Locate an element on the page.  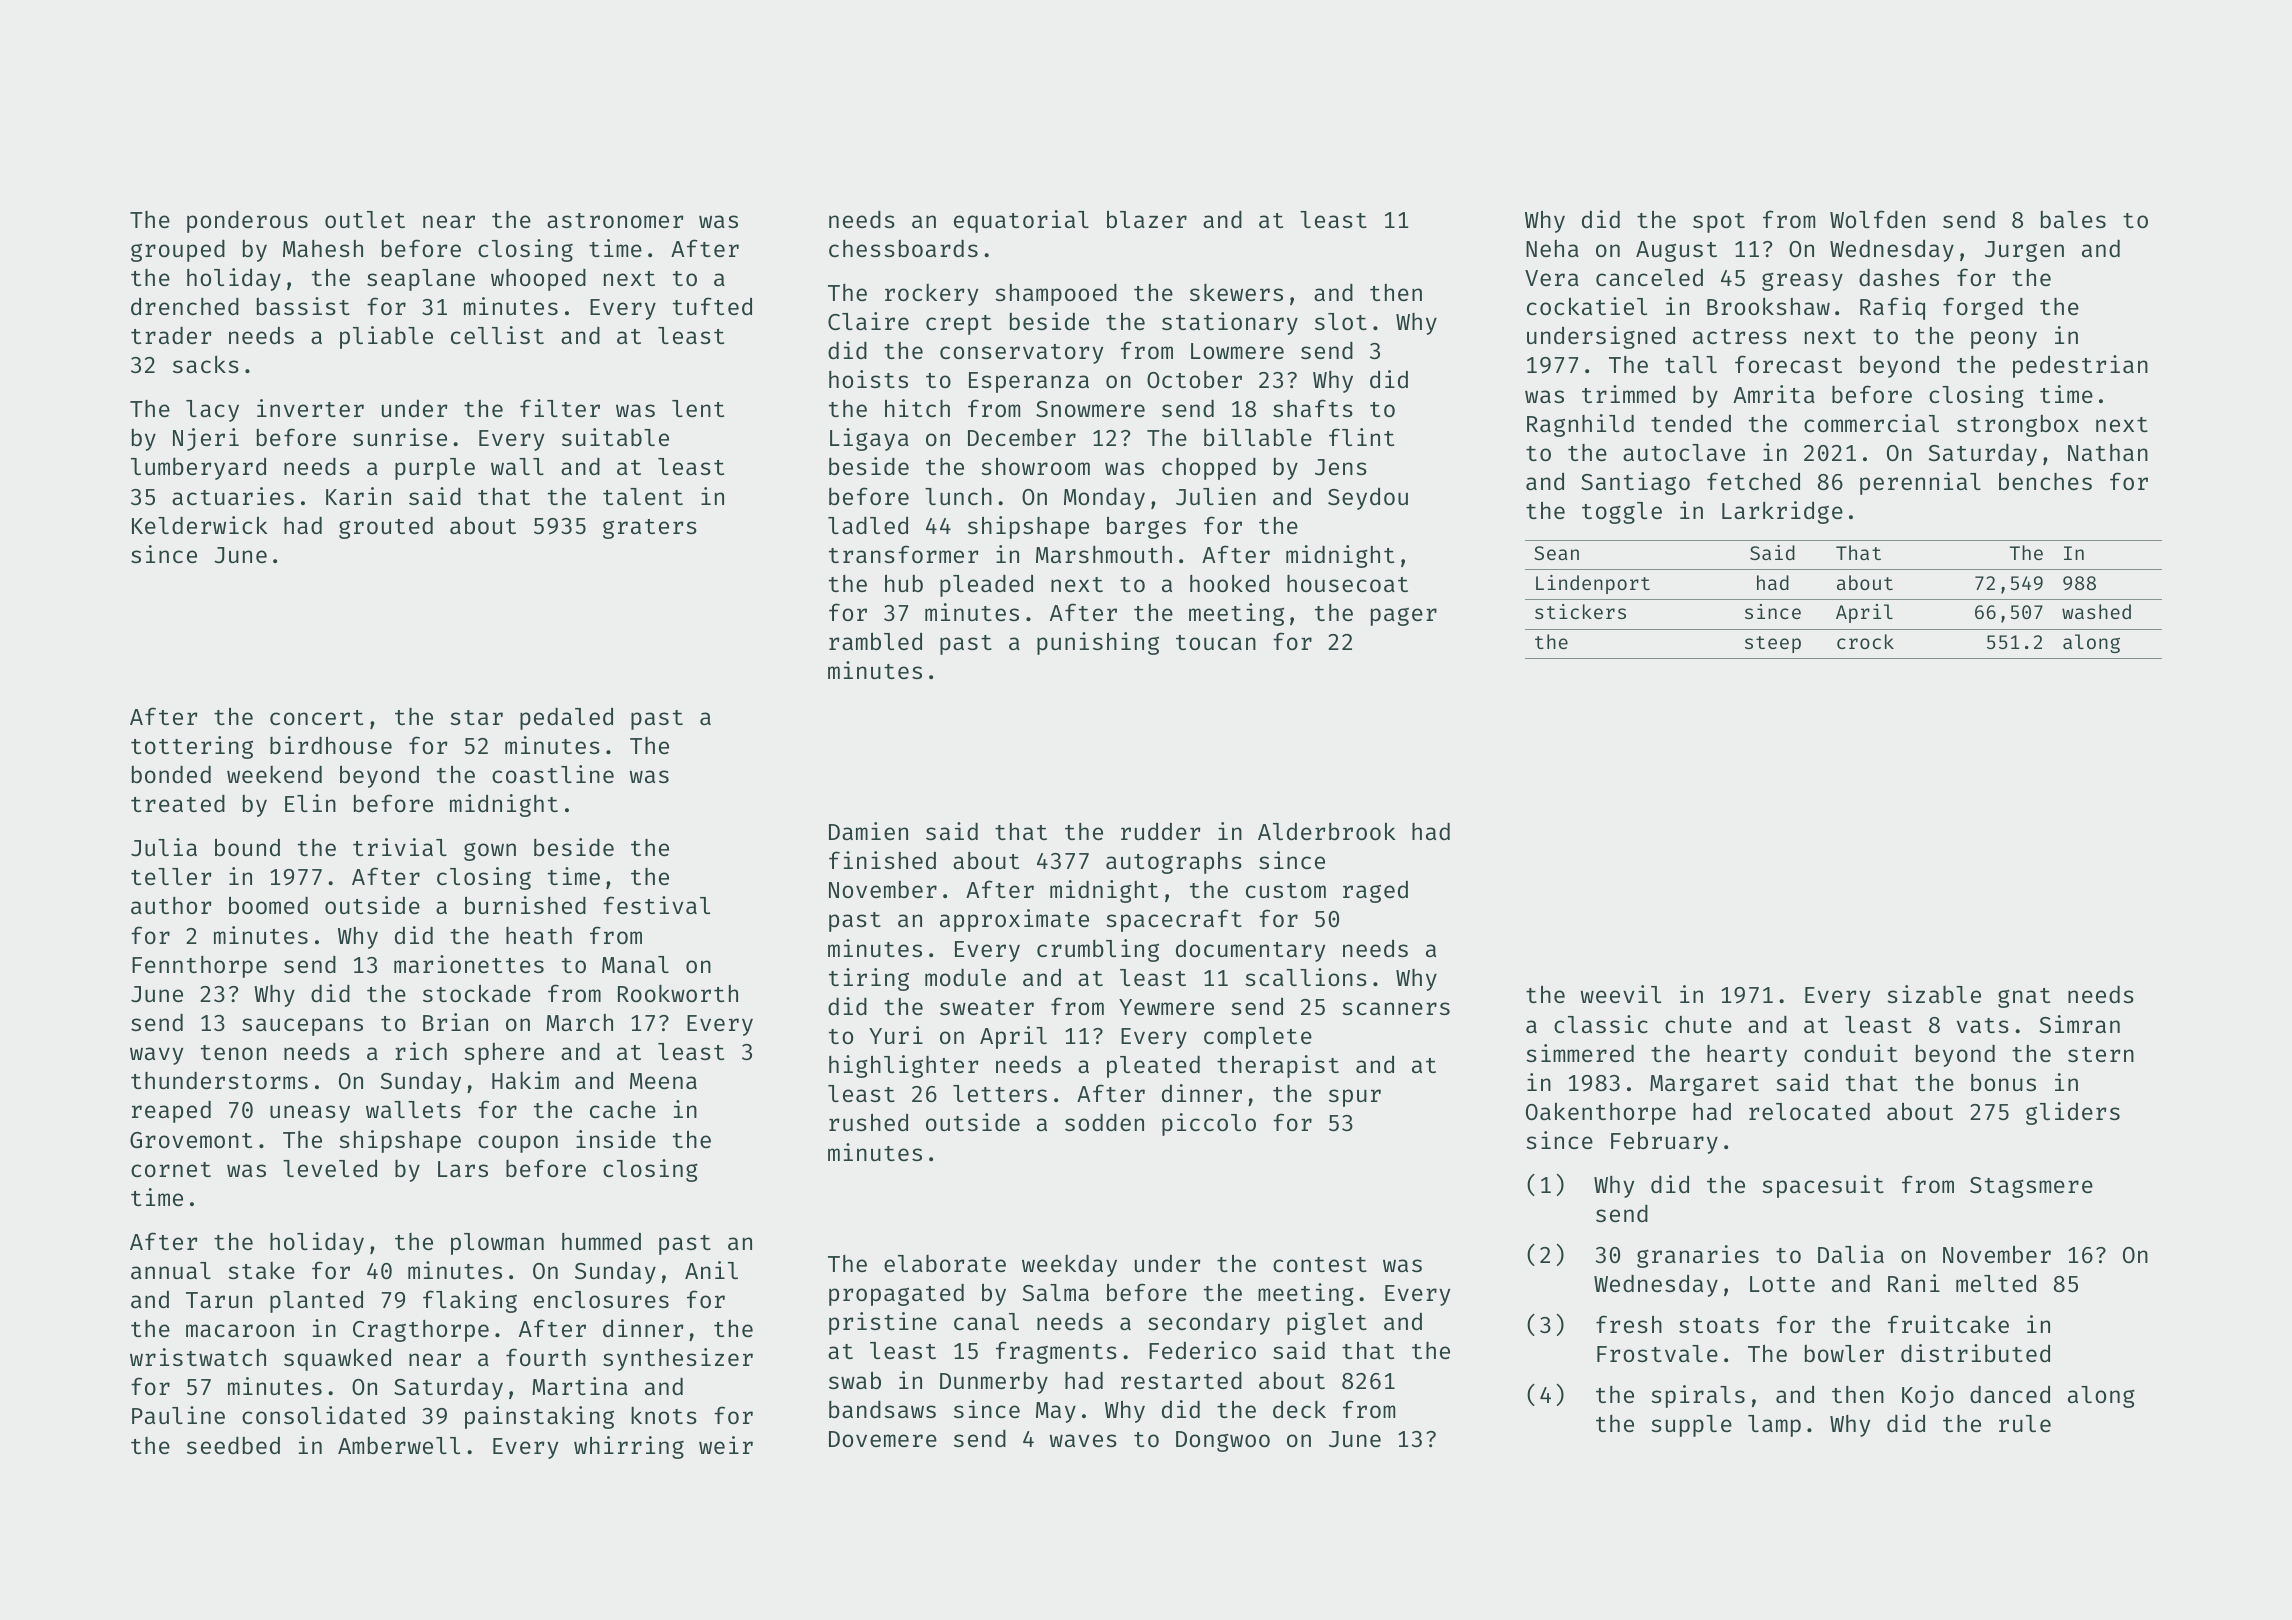
weir is located at coordinates (726, 1445).
